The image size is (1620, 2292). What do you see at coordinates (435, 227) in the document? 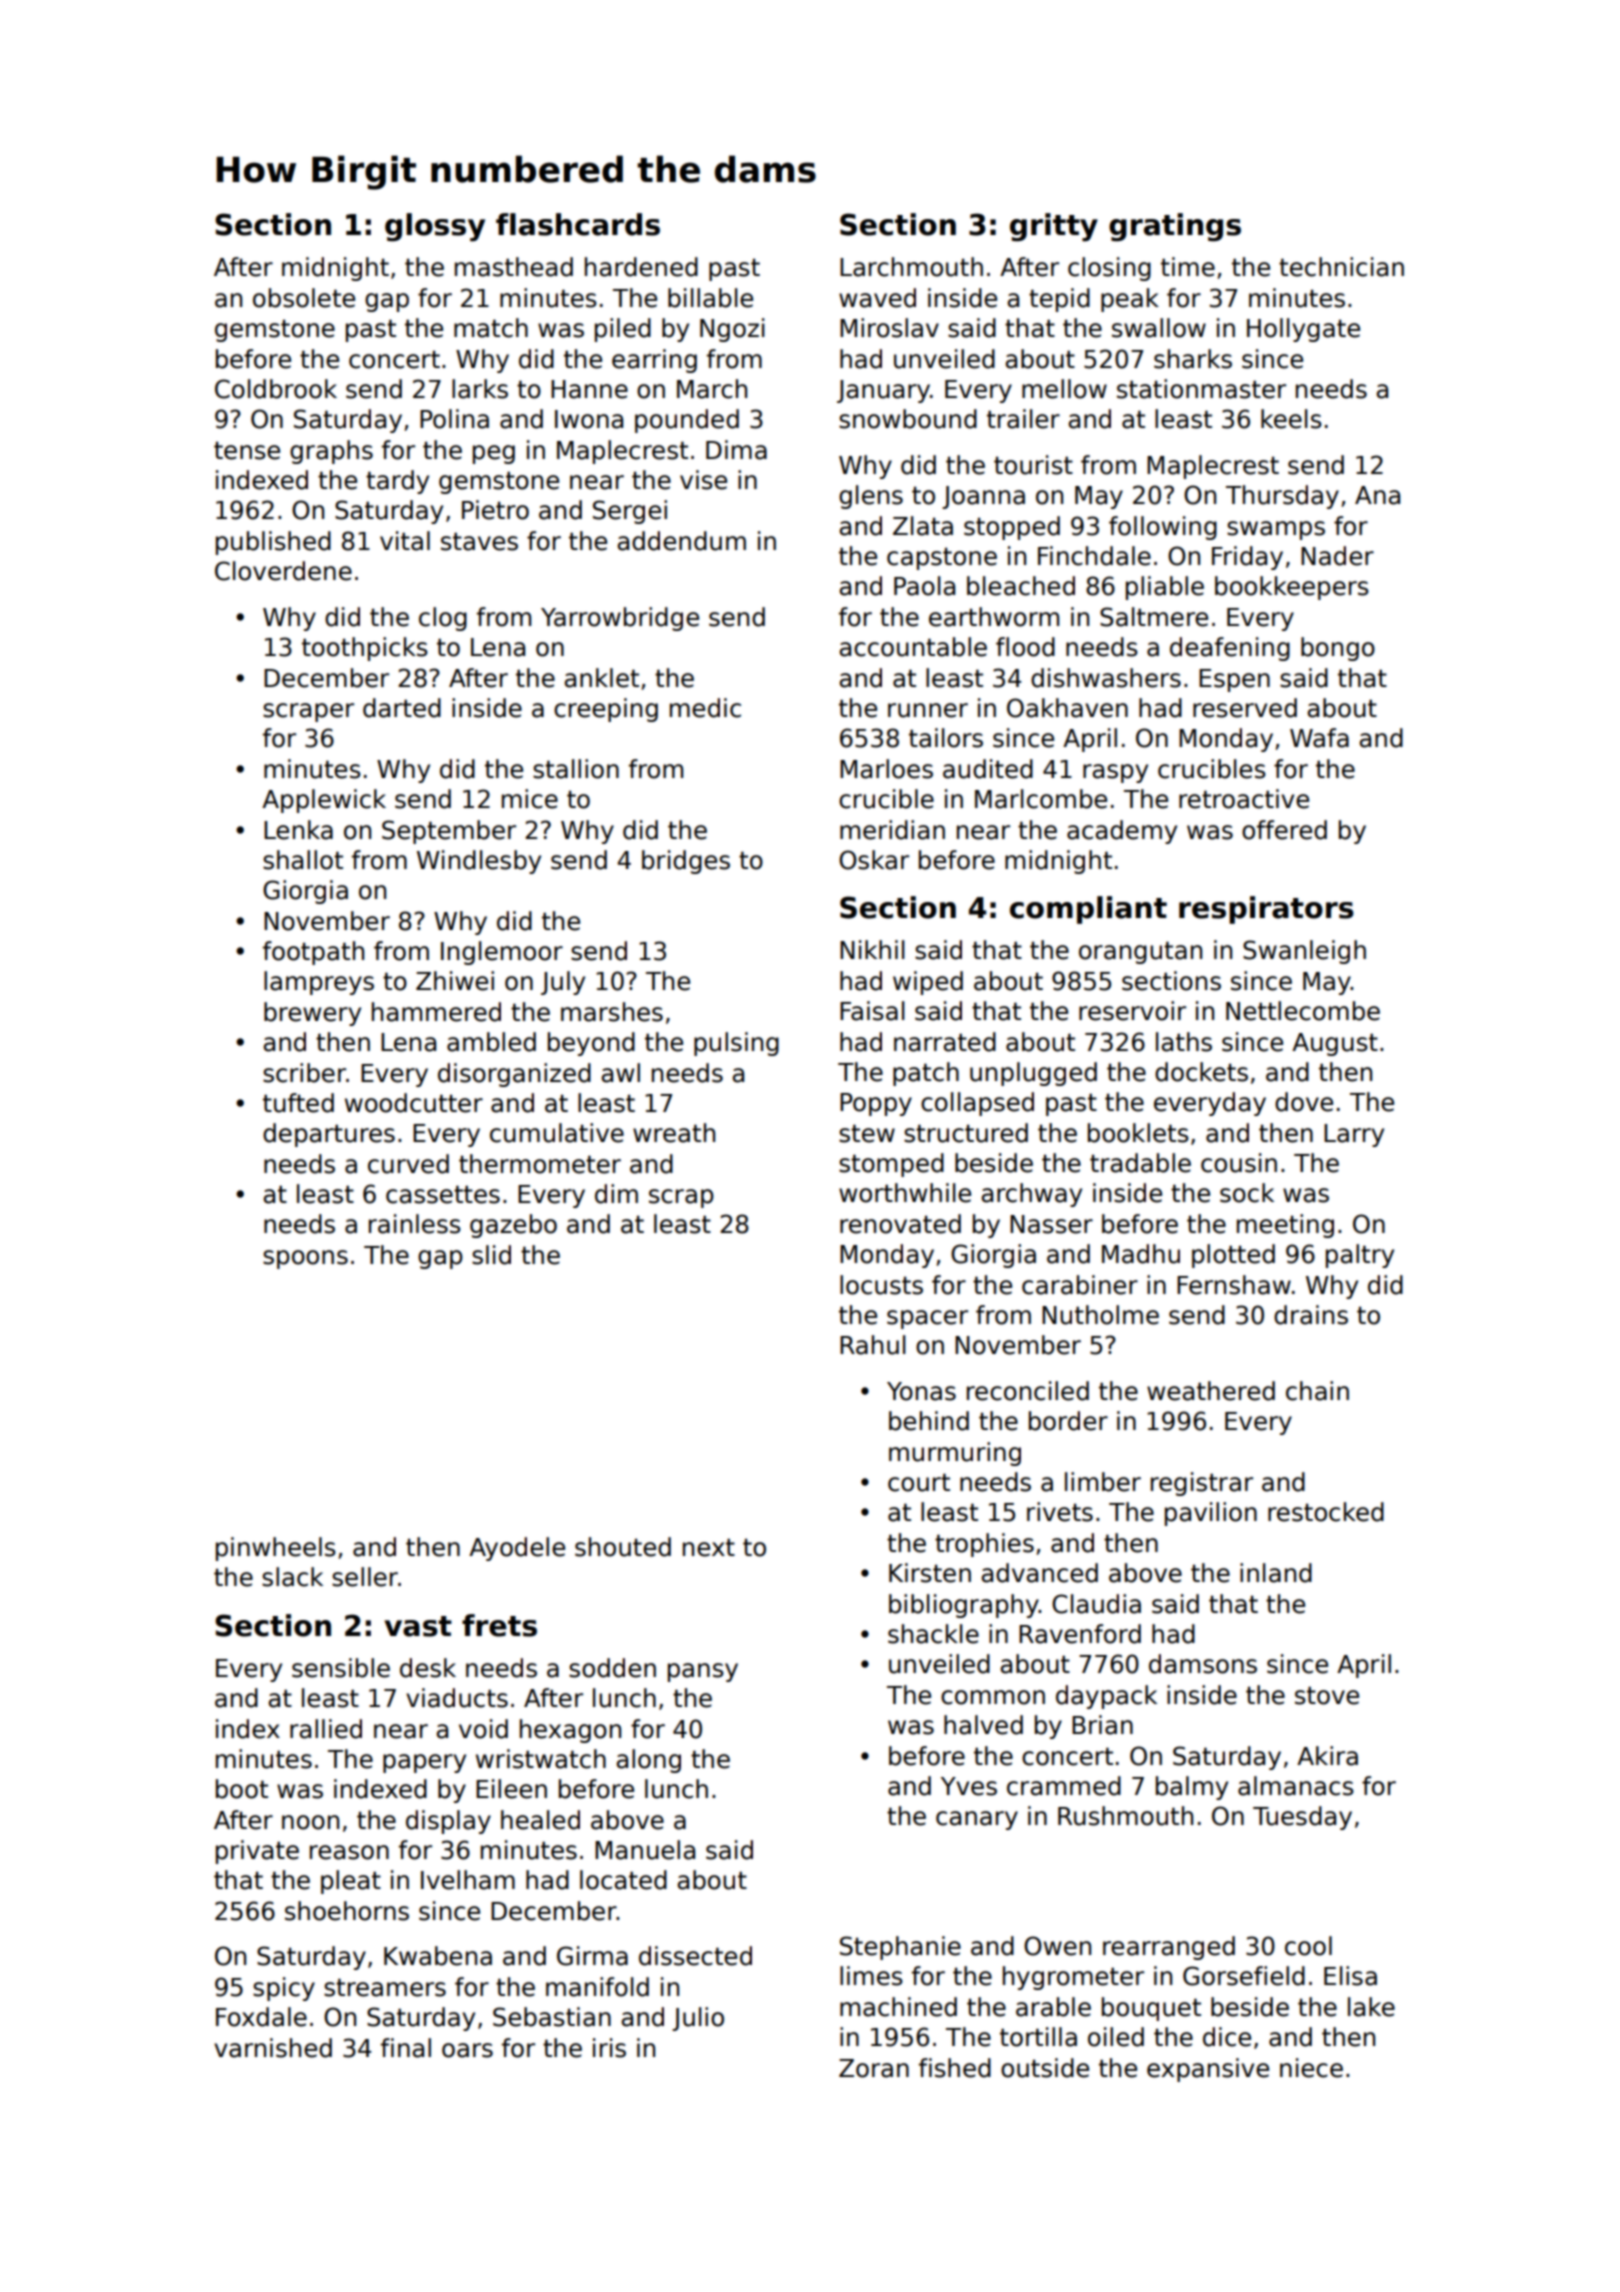
I see `glossy` at bounding box center [435, 227].
